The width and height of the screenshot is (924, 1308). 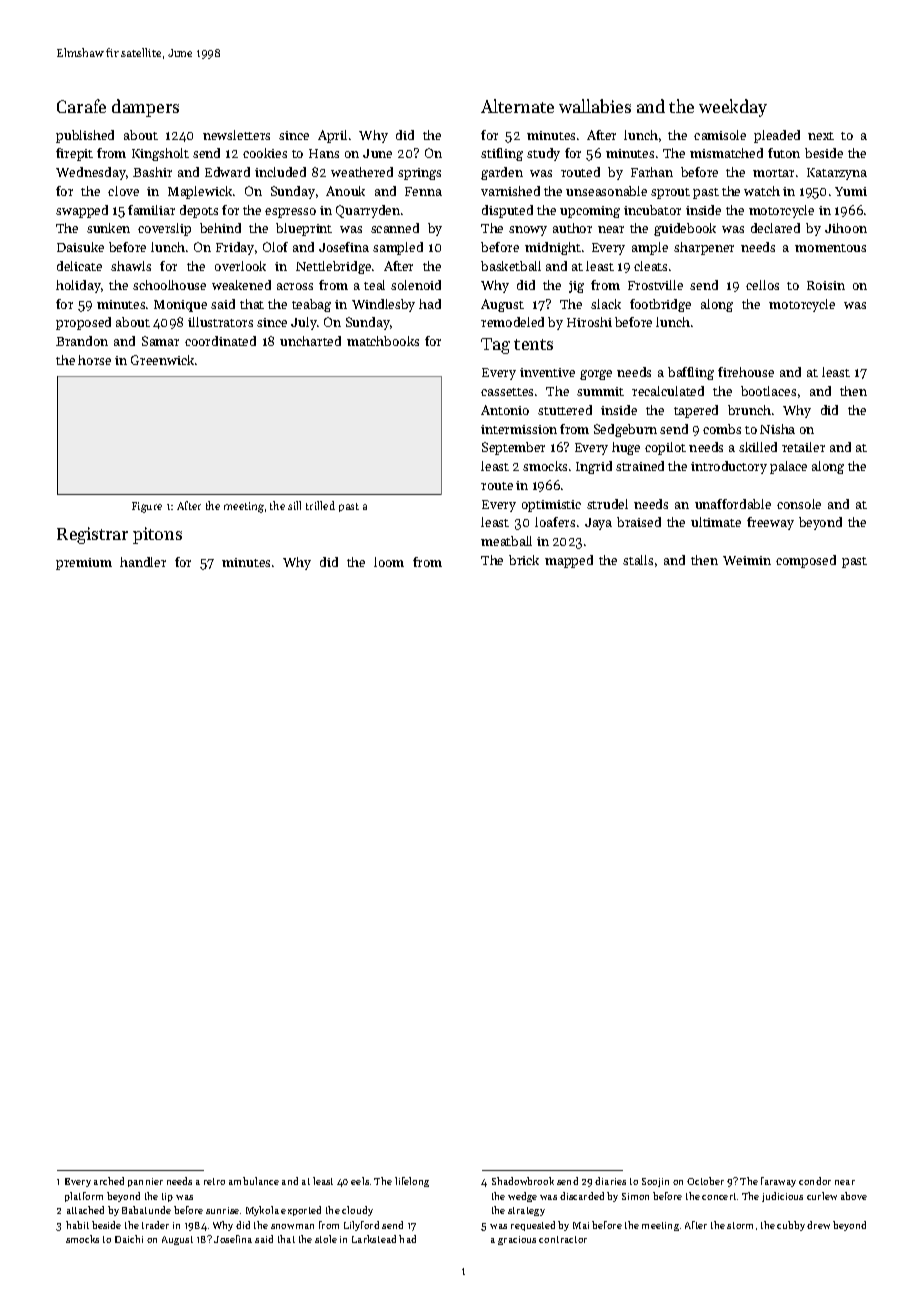 I want to click on handler, so click(x=143, y=562).
